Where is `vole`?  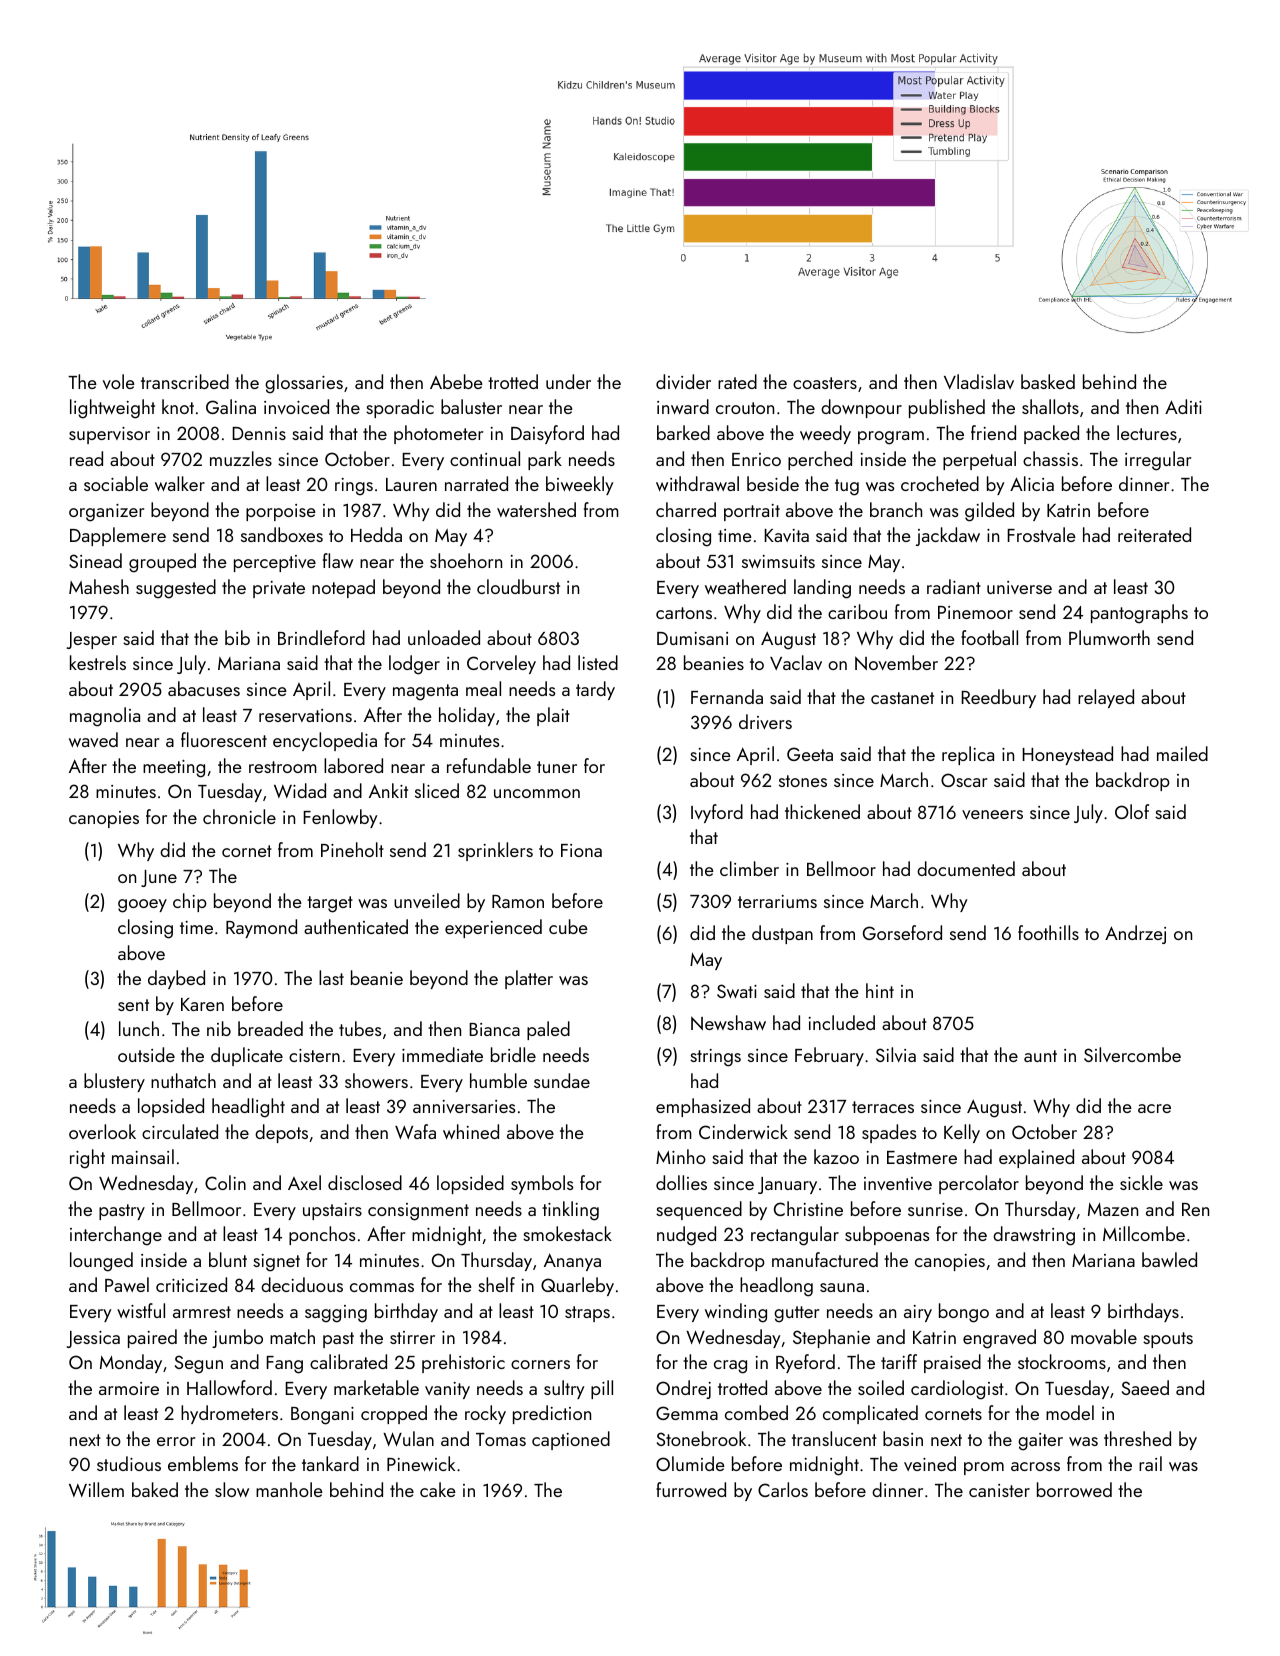 vole is located at coordinates (119, 381).
